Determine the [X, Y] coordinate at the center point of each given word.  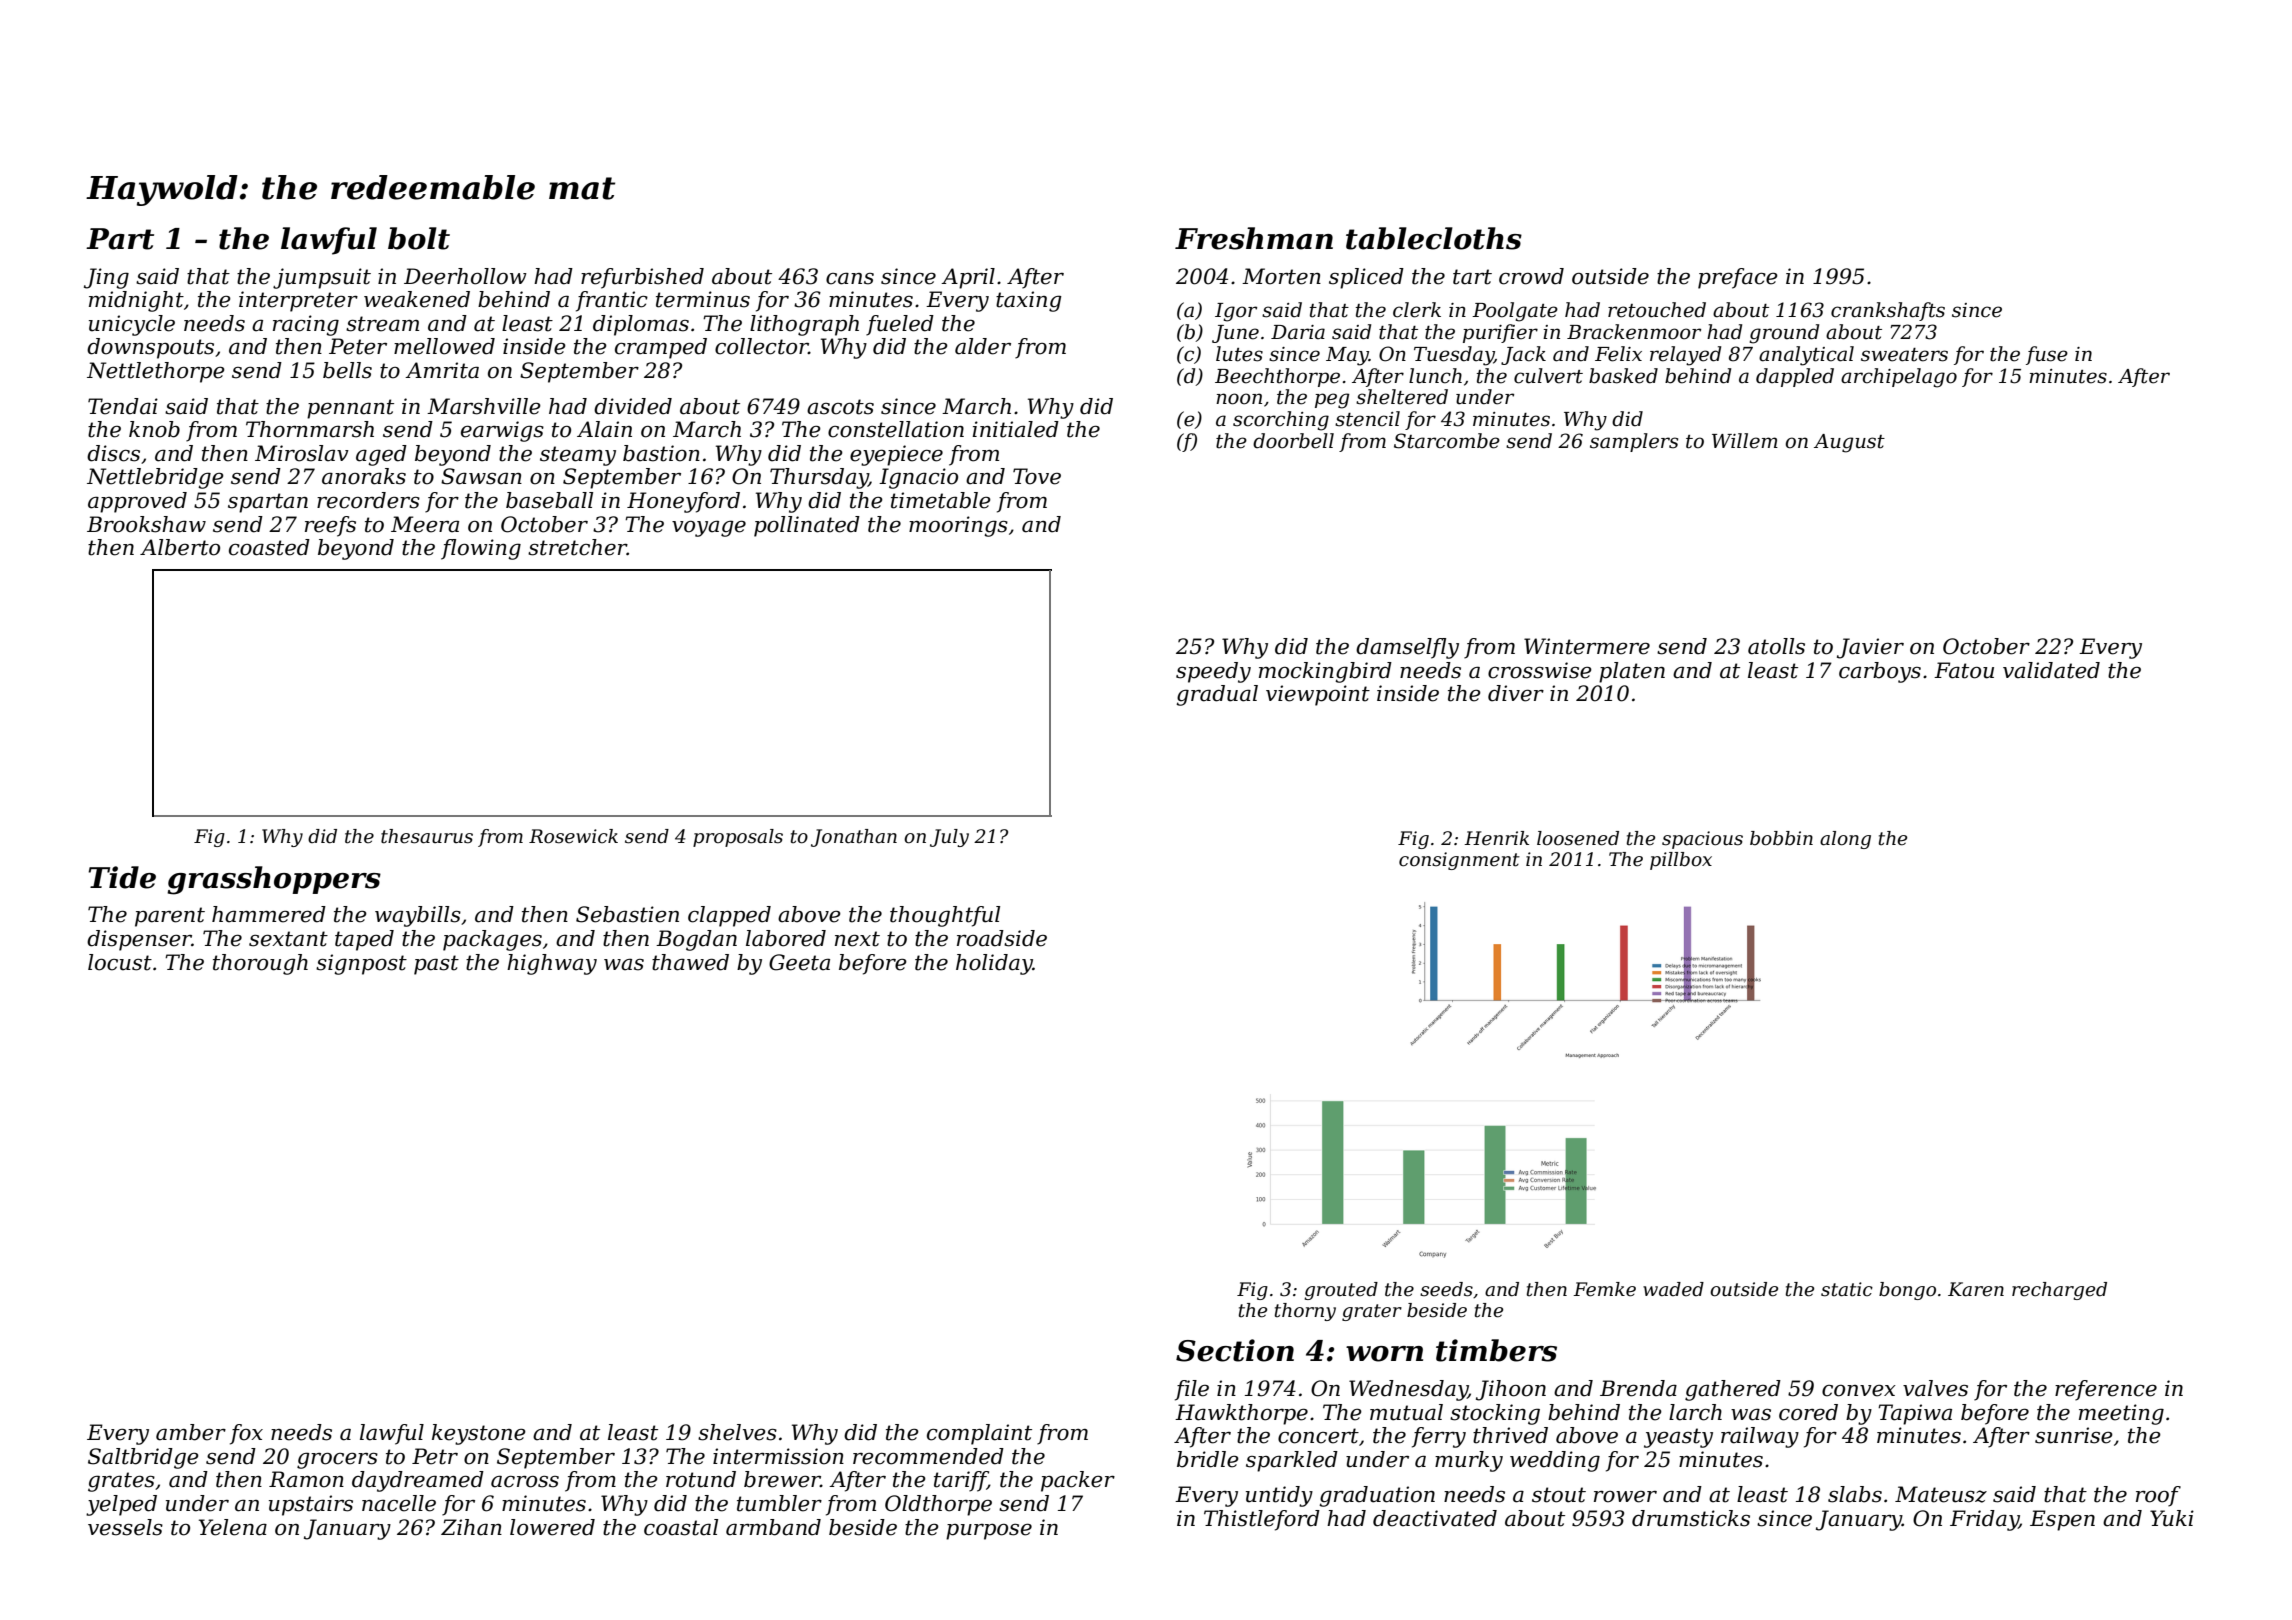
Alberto [180, 547]
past [436, 965]
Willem [1745, 441]
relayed [1685, 356]
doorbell [1293, 441]
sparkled [1292, 1461]
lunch [1435, 376]
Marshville [484, 406]
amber [191, 1432]
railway [1760, 1437]
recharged [2059, 1291]
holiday [994, 964]
